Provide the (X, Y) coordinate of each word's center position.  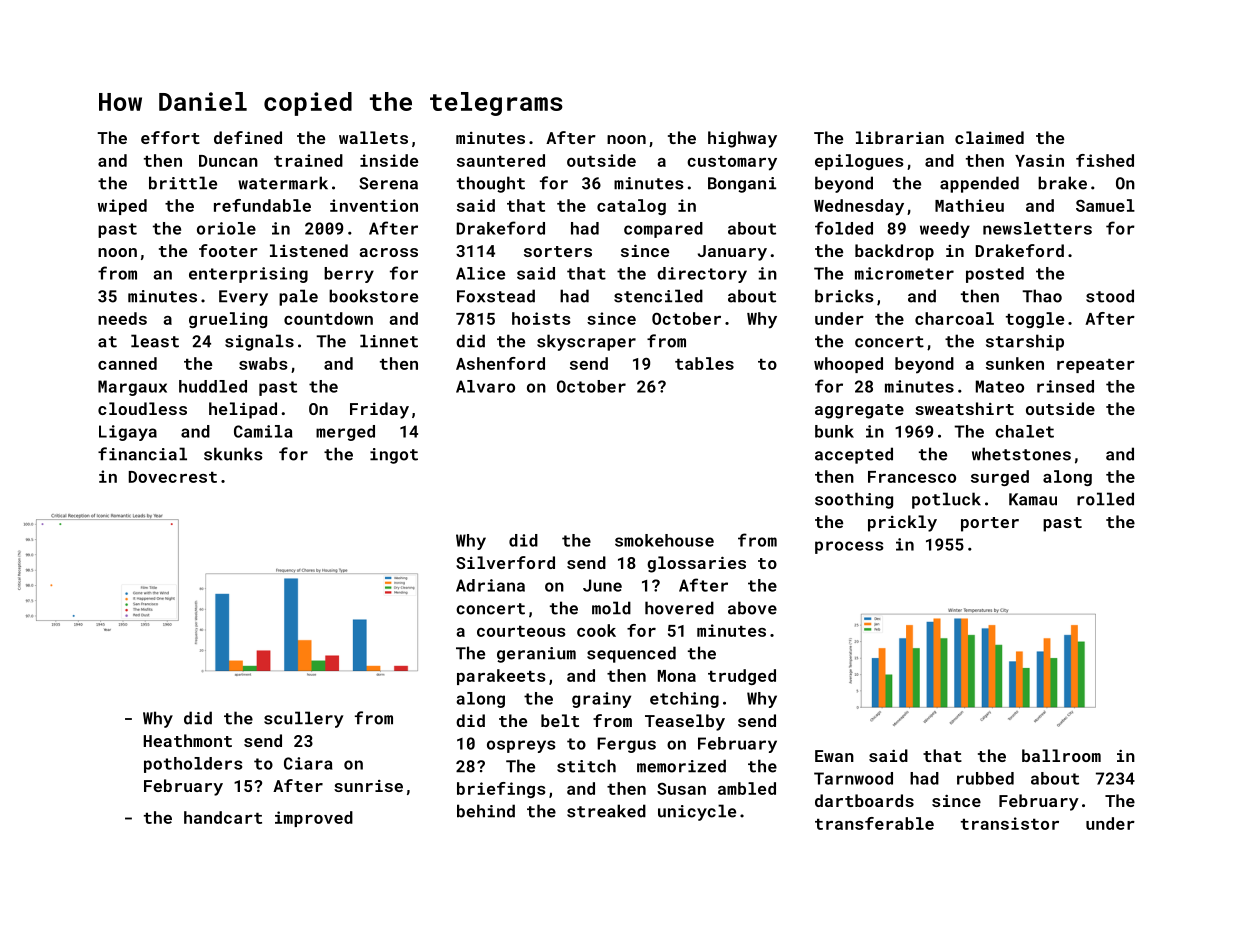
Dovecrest (173, 477)
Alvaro (485, 386)
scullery (303, 719)
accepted (854, 455)
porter (990, 524)
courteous (521, 631)
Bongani (742, 185)
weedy (945, 230)
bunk (834, 431)
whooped (848, 365)
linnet (389, 341)
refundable (262, 205)
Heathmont (188, 740)
